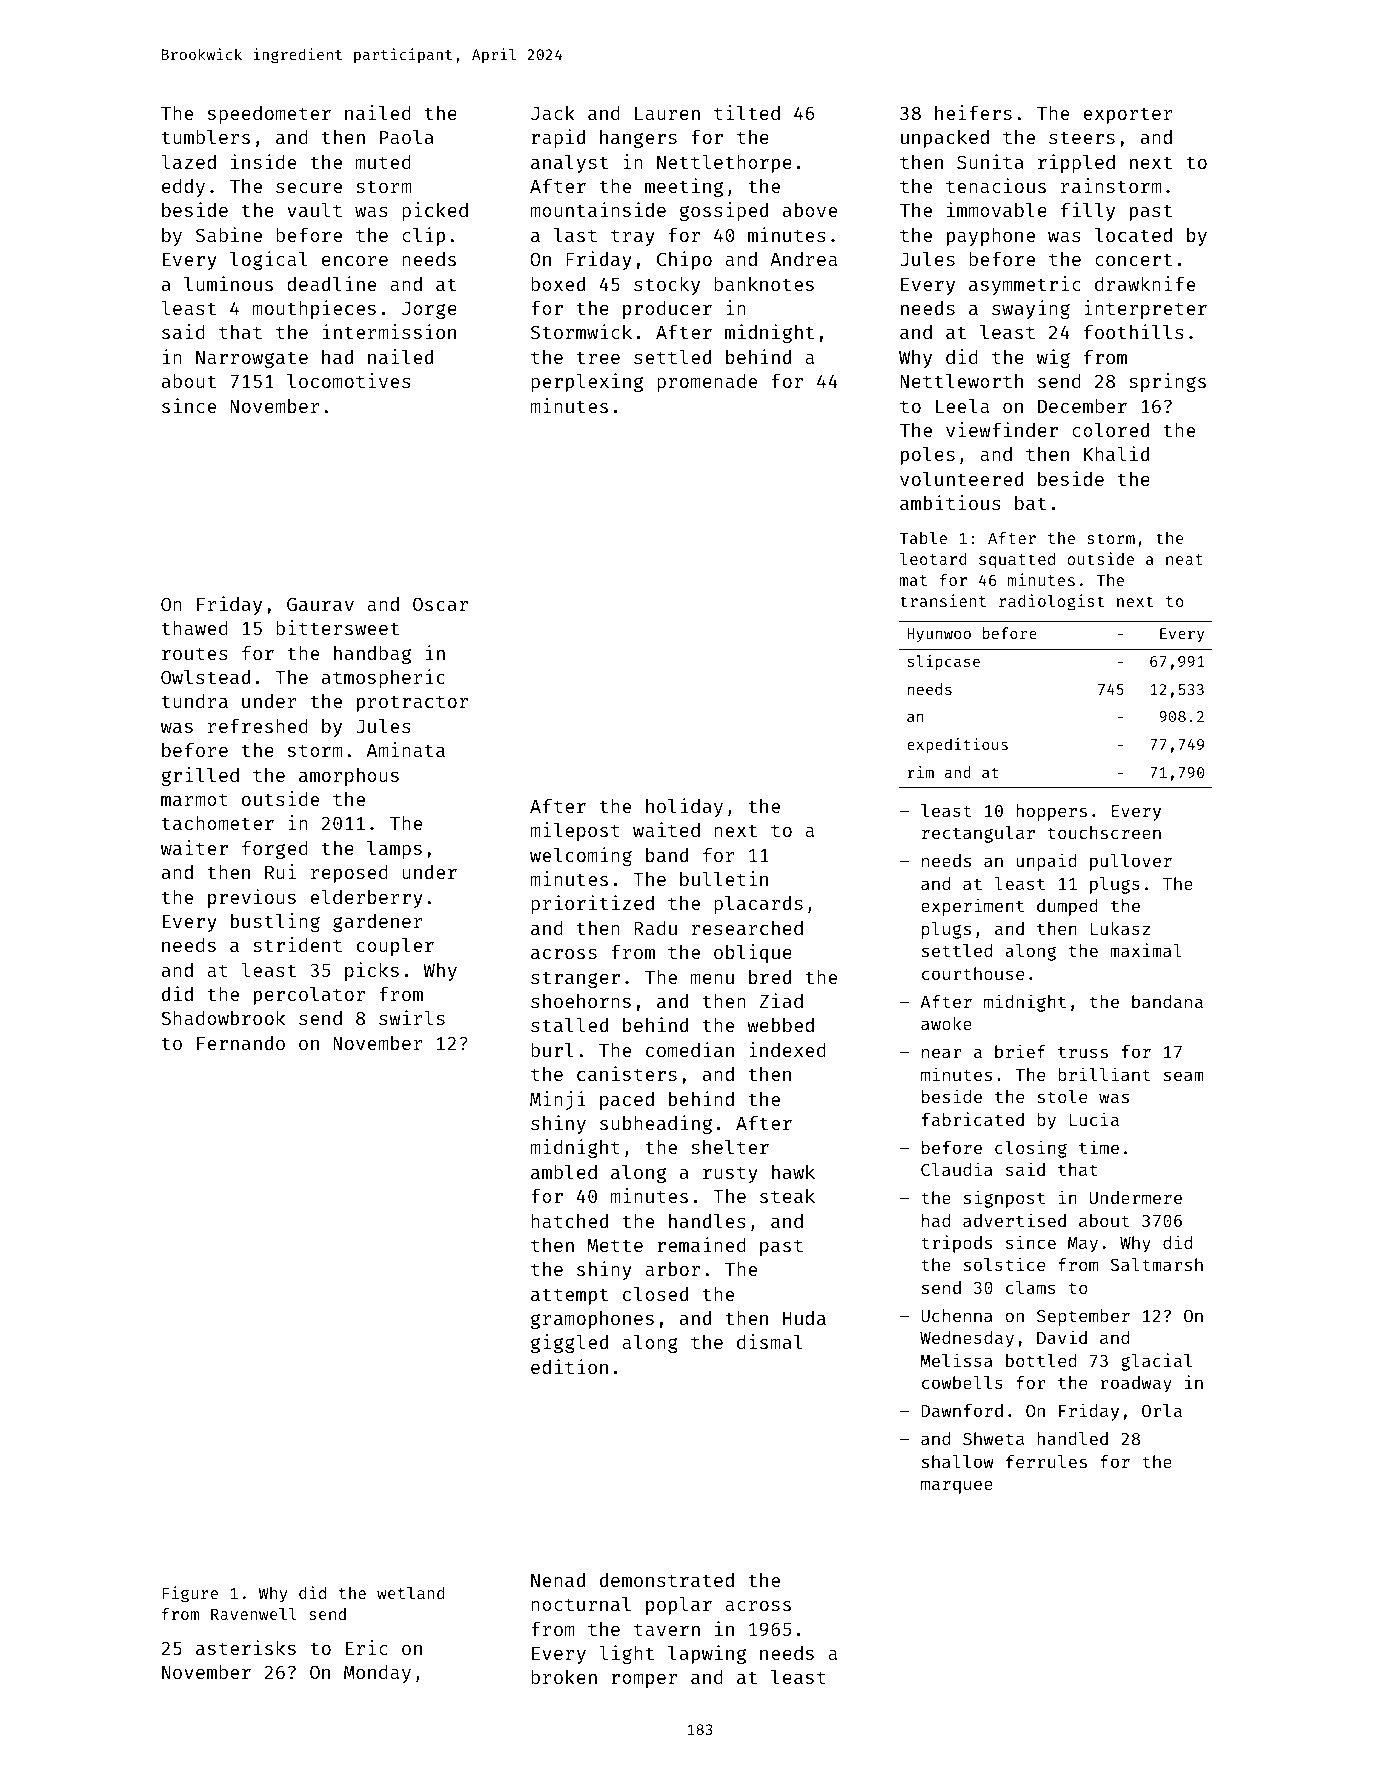 The width and height of the image is (1373, 1776). What do you see at coordinates (410, 1593) in the image?
I see `wetland` at bounding box center [410, 1593].
